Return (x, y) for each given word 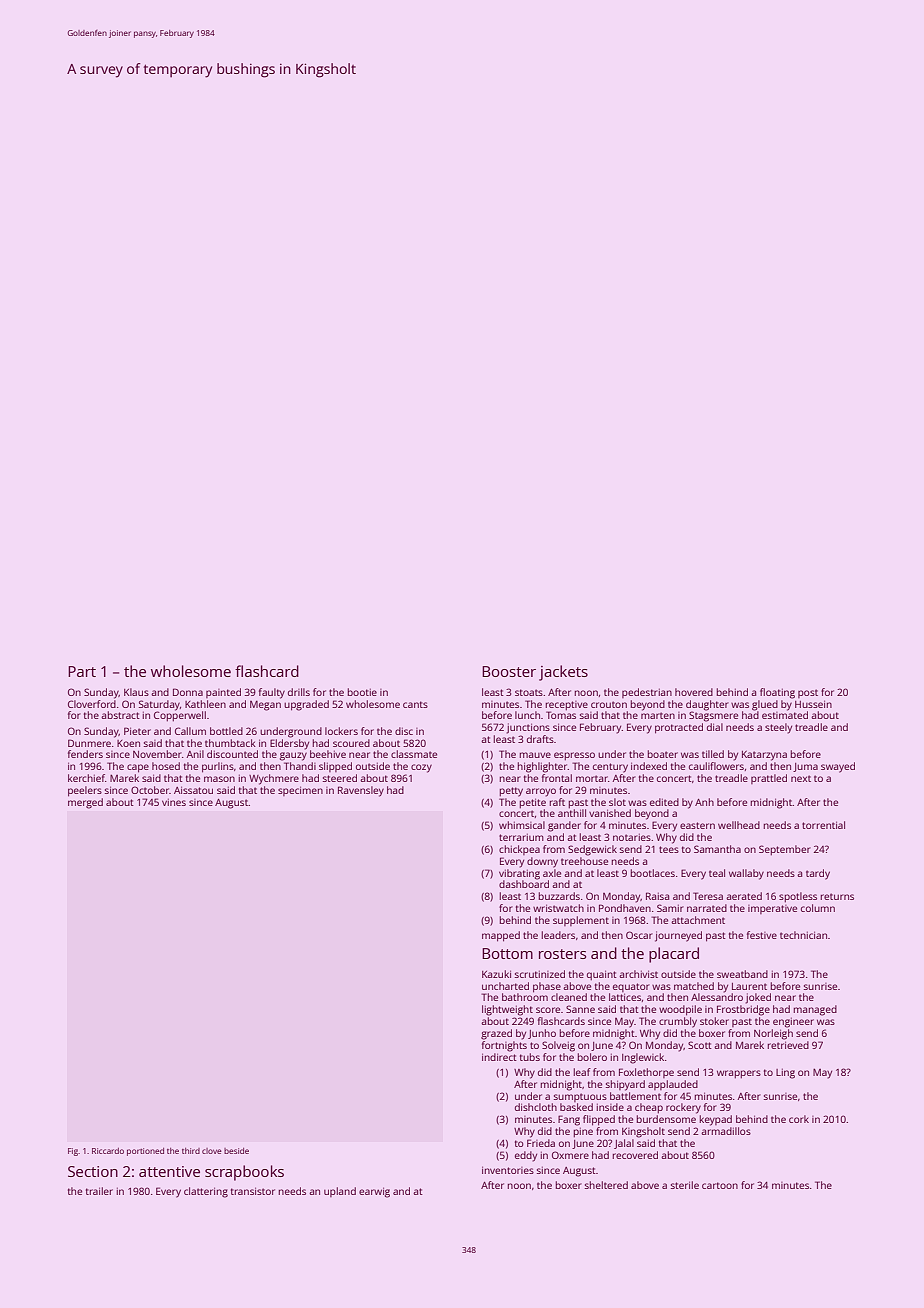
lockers (341, 731)
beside (236, 1151)
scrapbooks (244, 1173)
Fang (569, 1120)
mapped (501, 936)
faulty (272, 693)
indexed (649, 766)
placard (674, 955)
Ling (785, 1074)
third (191, 1151)
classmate (414, 754)
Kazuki (496, 974)
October (150, 790)
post (808, 693)
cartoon (720, 1185)
